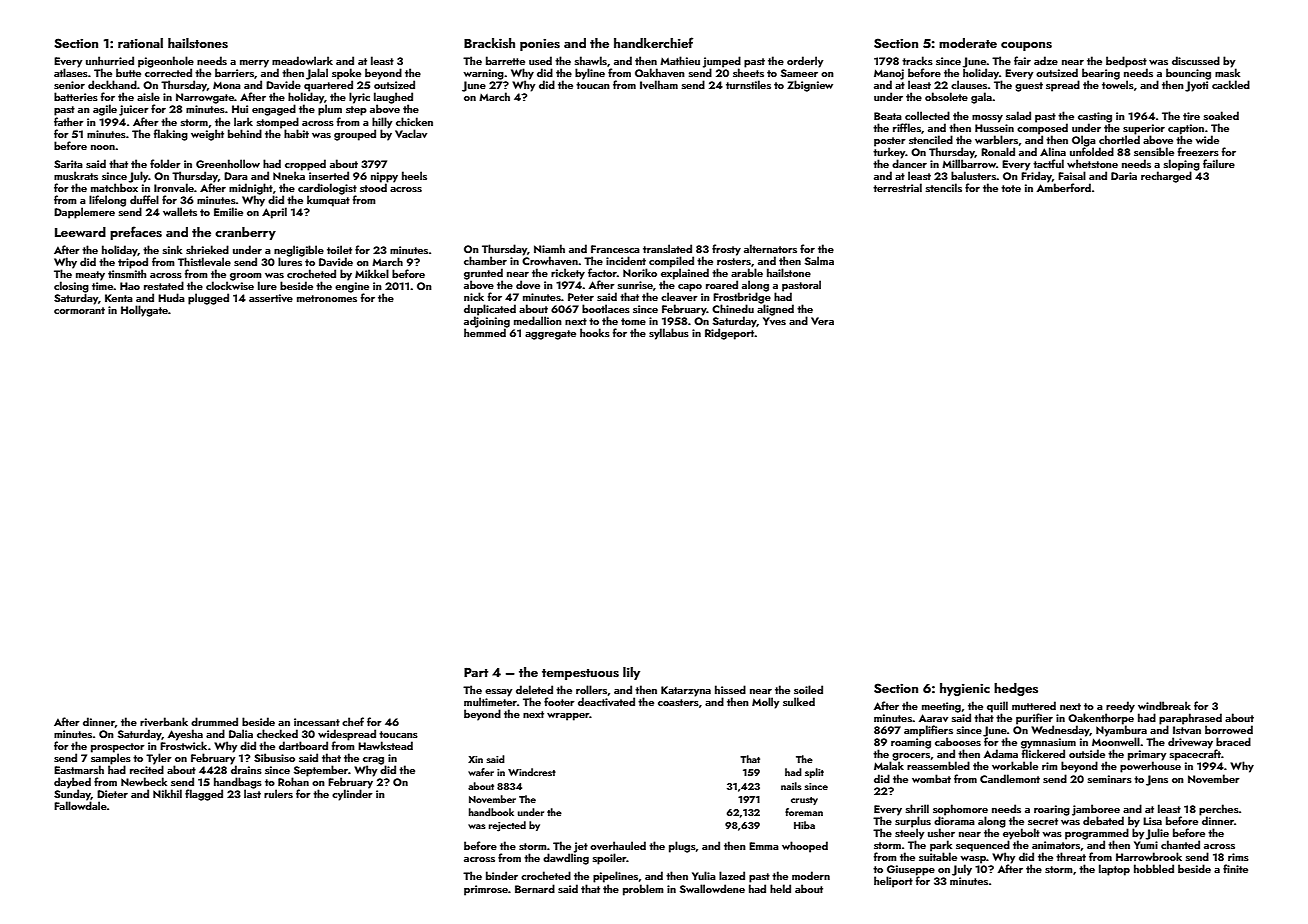 The height and width of the screenshot is (924, 1308). Describe the element at coordinates (164, 721) in the screenshot. I see `riverbank` at that location.
